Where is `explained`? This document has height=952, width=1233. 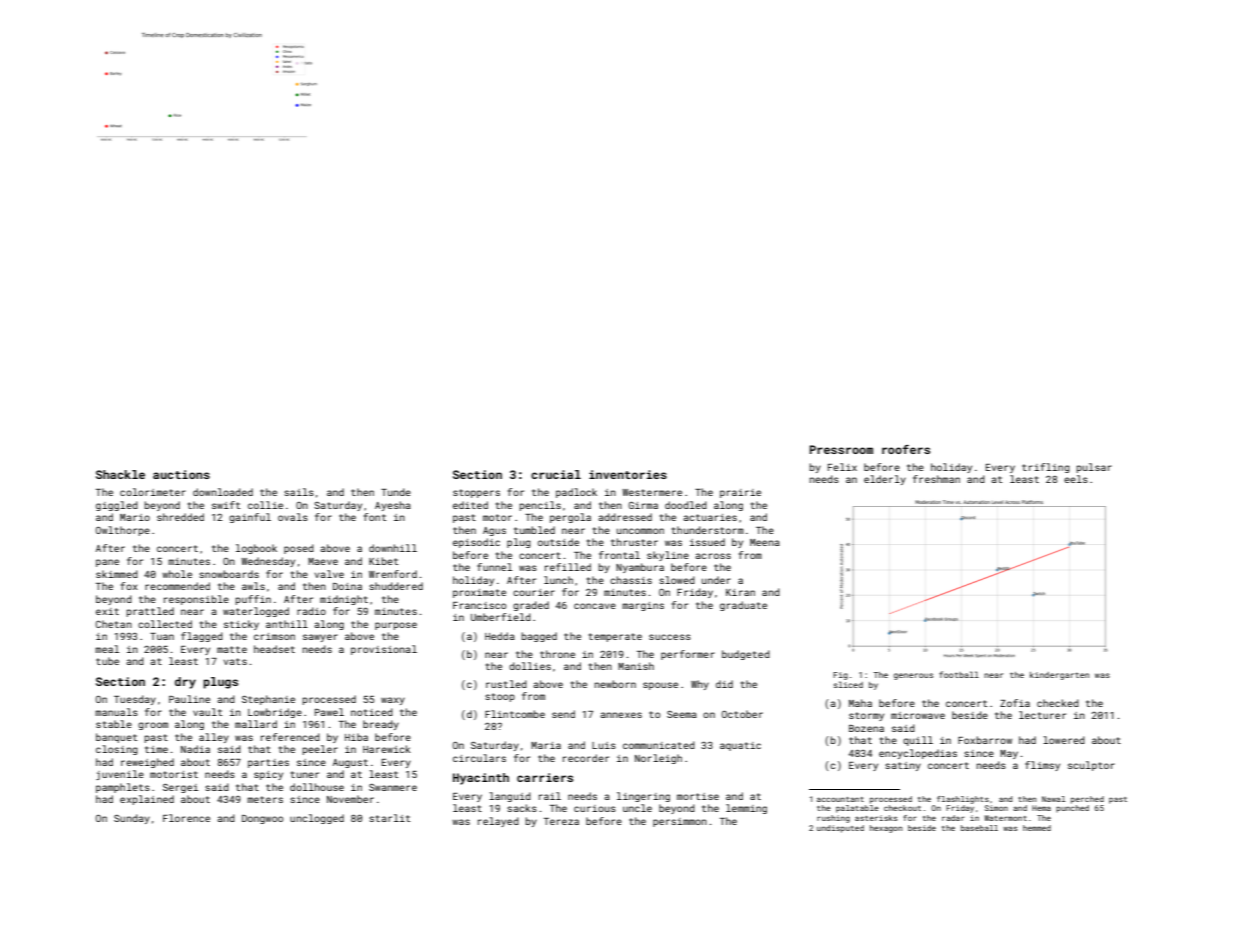 explained is located at coordinates (147, 800).
